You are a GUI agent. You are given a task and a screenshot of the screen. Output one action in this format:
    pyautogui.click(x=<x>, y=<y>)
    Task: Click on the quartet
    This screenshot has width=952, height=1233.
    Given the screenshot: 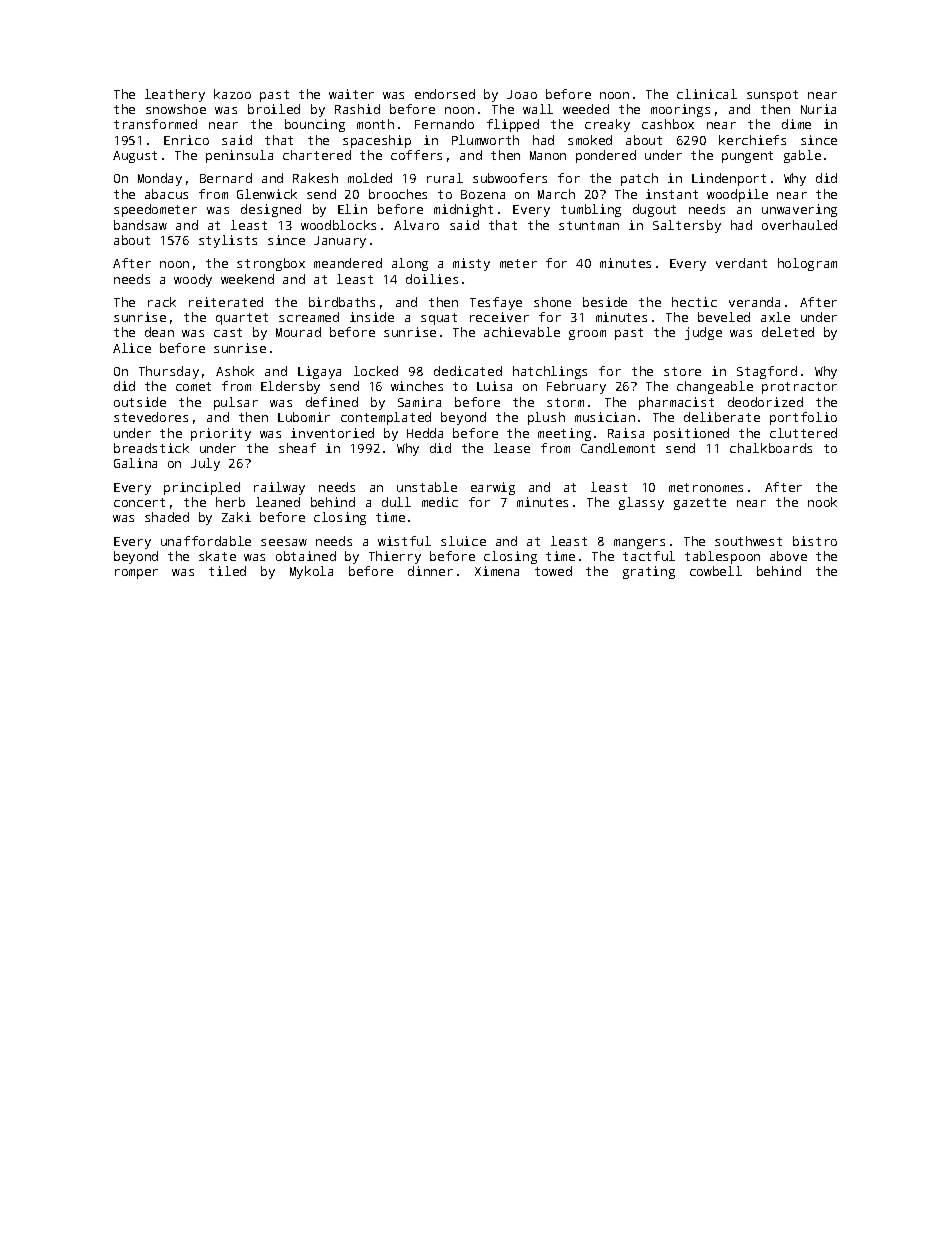 What is the action you would take?
    pyautogui.click(x=242, y=319)
